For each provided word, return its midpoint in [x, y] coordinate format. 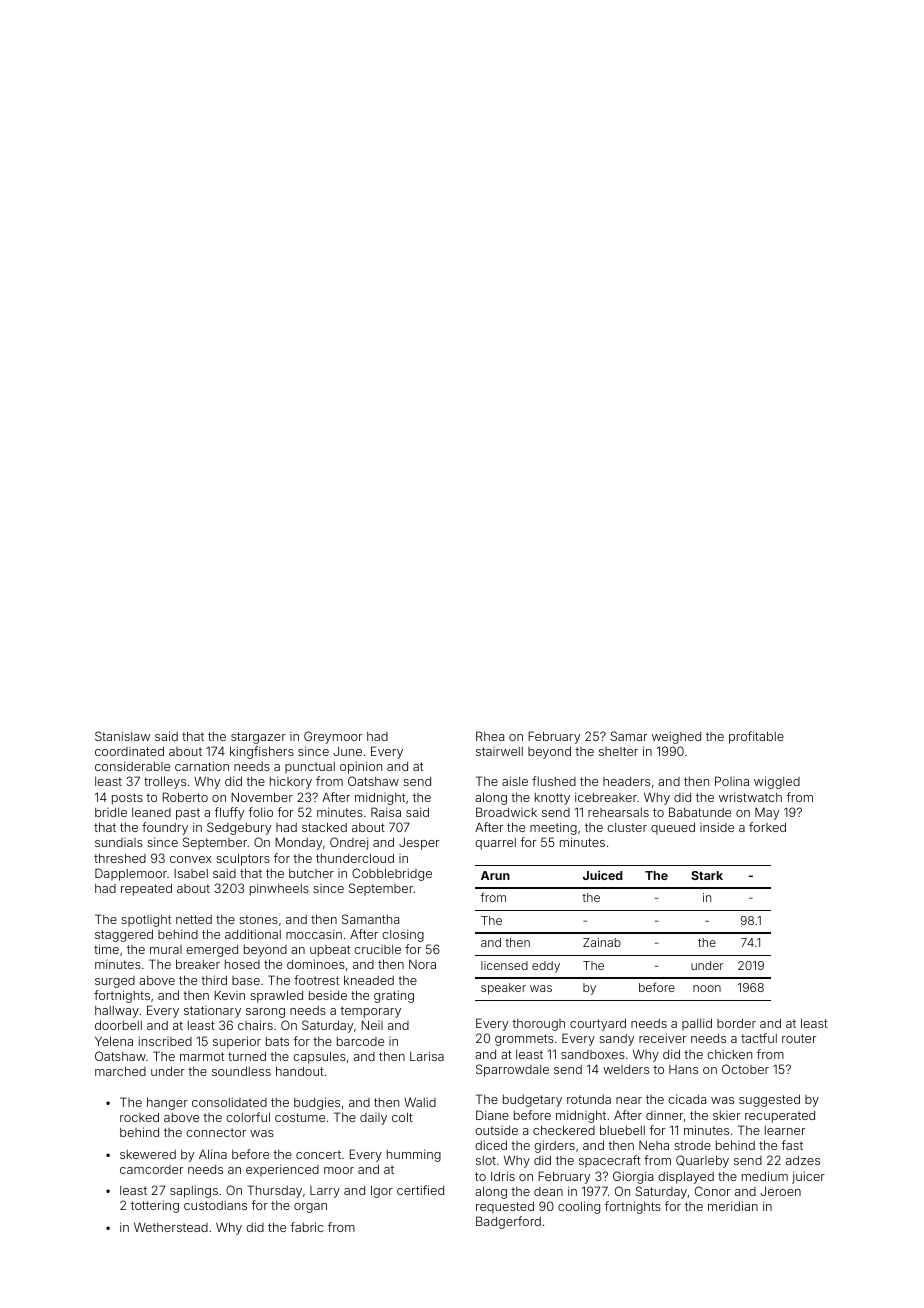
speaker [503, 989]
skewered [148, 1154]
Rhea [490, 736]
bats [277, 1041]
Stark [707, 875]
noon [707, 988]
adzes [803, 1160]
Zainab [602, 942]
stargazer [258, 738]
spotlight [146, 921]
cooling [579, 1207]
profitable [756, 737]
